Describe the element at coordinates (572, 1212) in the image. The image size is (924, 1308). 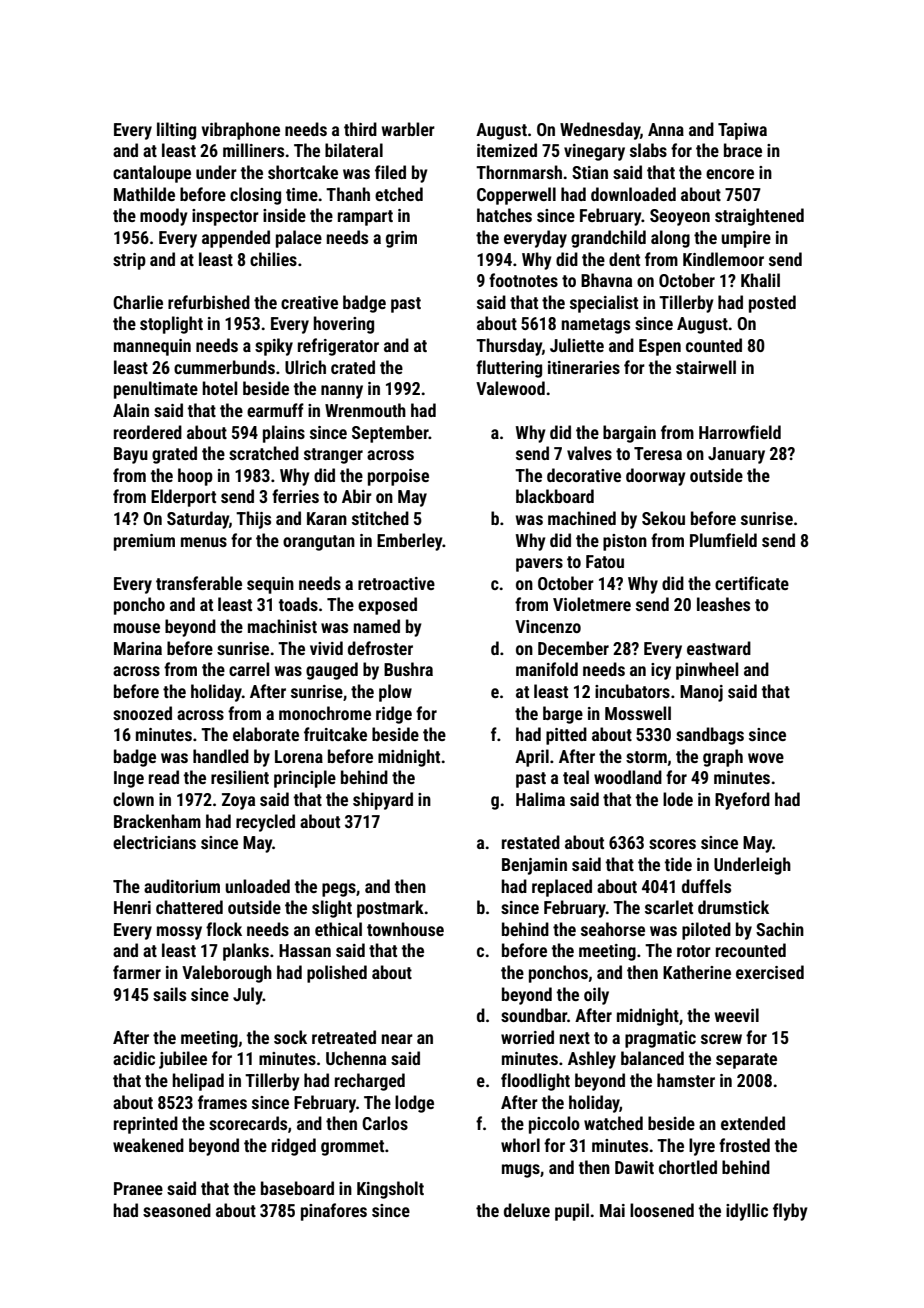
I see `pupil` at that location.
